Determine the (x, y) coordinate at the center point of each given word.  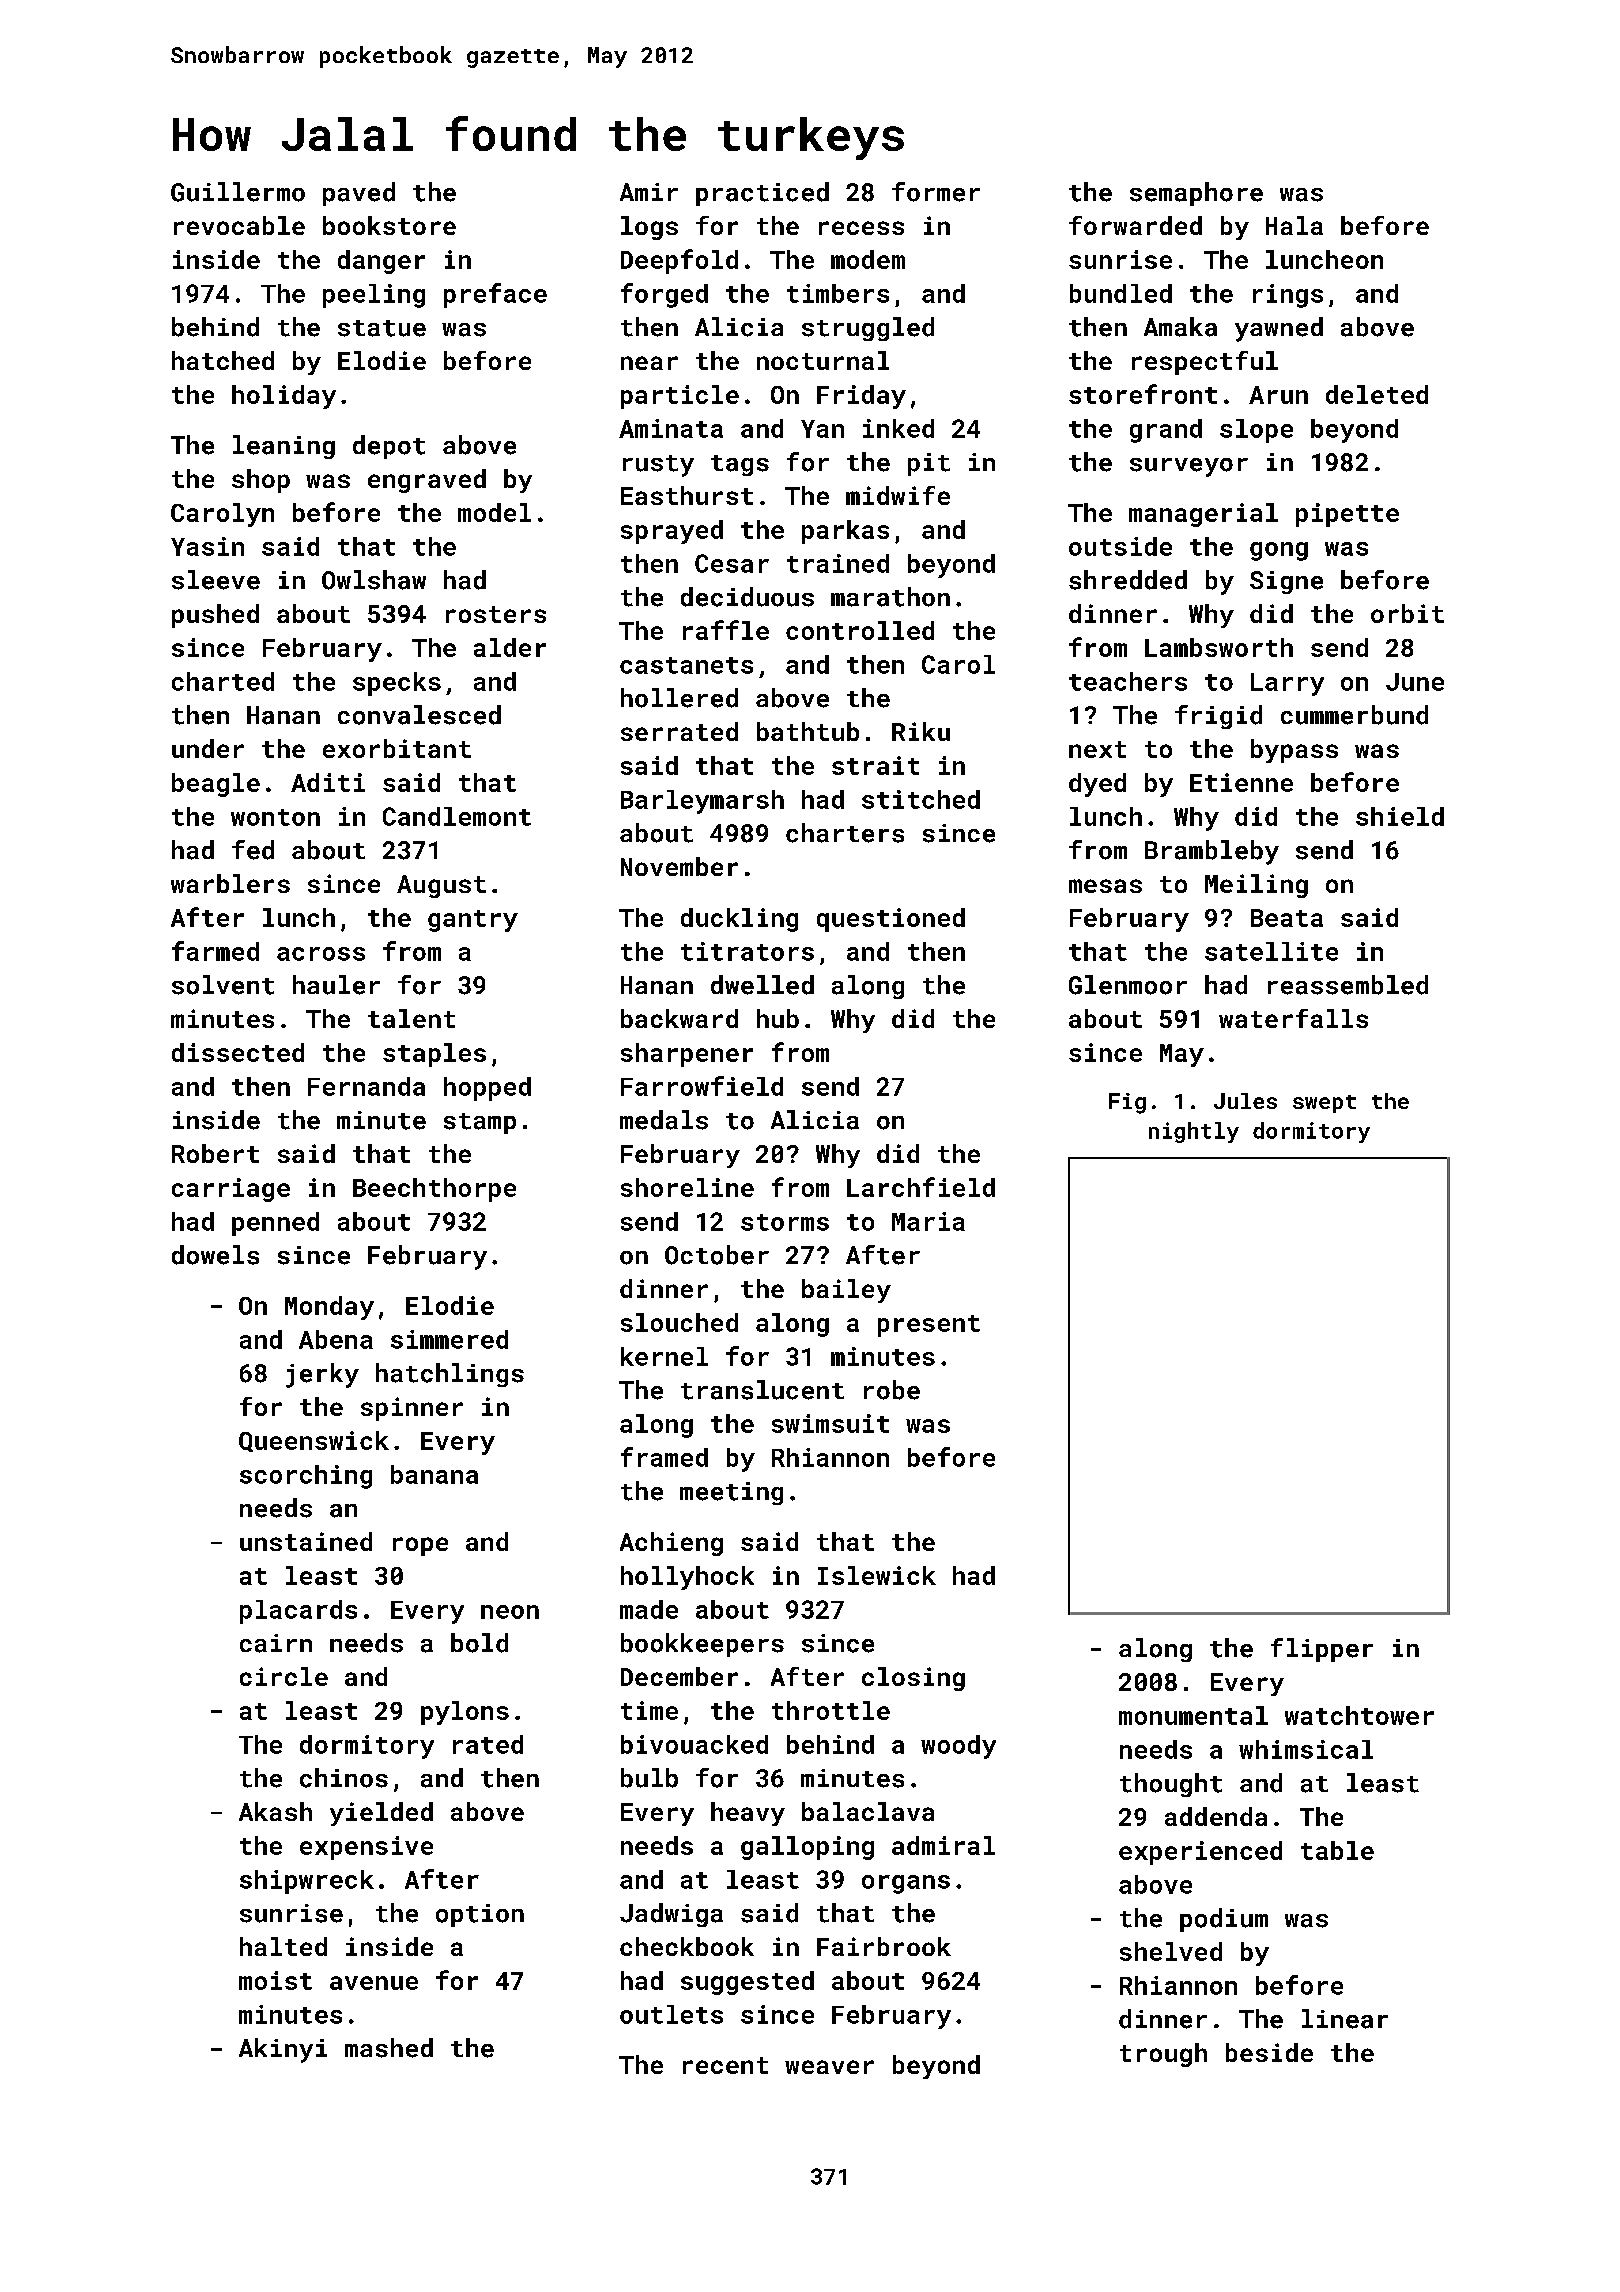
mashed (389, 2048)
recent (725, 2065)
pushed (215, 616)
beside (1269, 2052)
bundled (1121, 293)
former (936, 192)
